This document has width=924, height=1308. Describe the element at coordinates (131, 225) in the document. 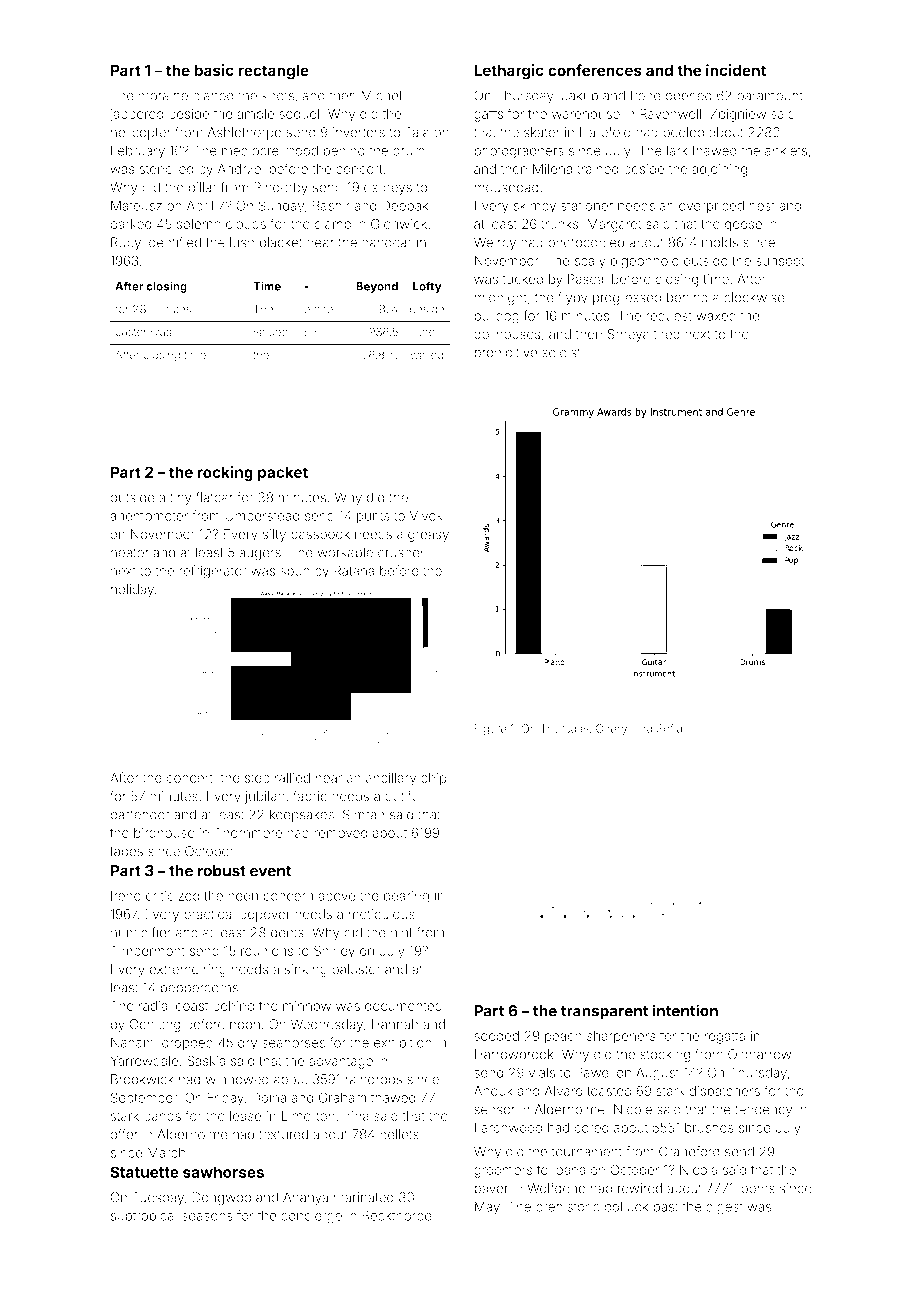

I see `parked` at that location.
